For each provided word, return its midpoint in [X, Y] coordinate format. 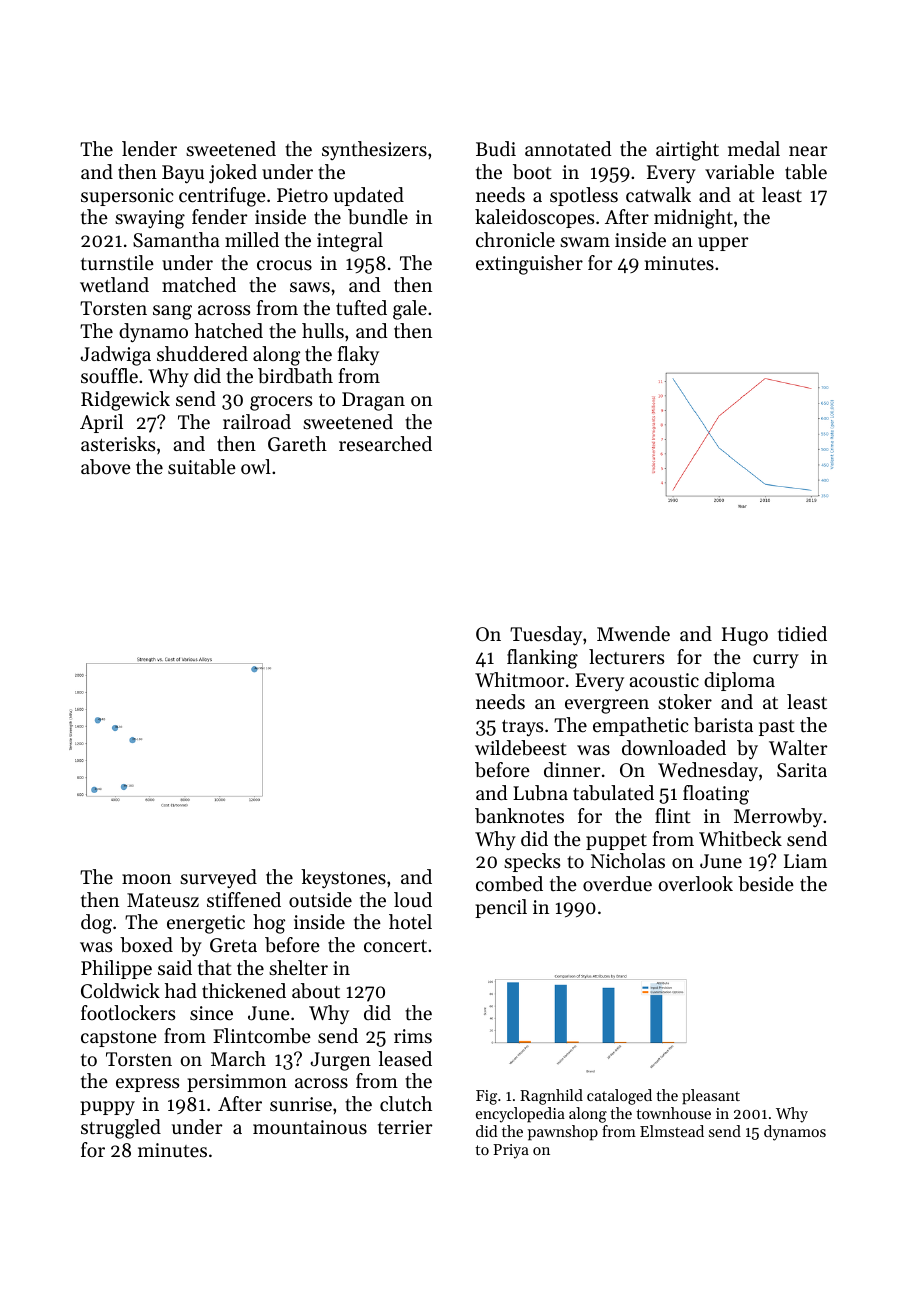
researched [385, 444]
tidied [802, 634]
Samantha [176, 240]
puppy [107, 1108]
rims [413, 1036]
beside [766, 884]
